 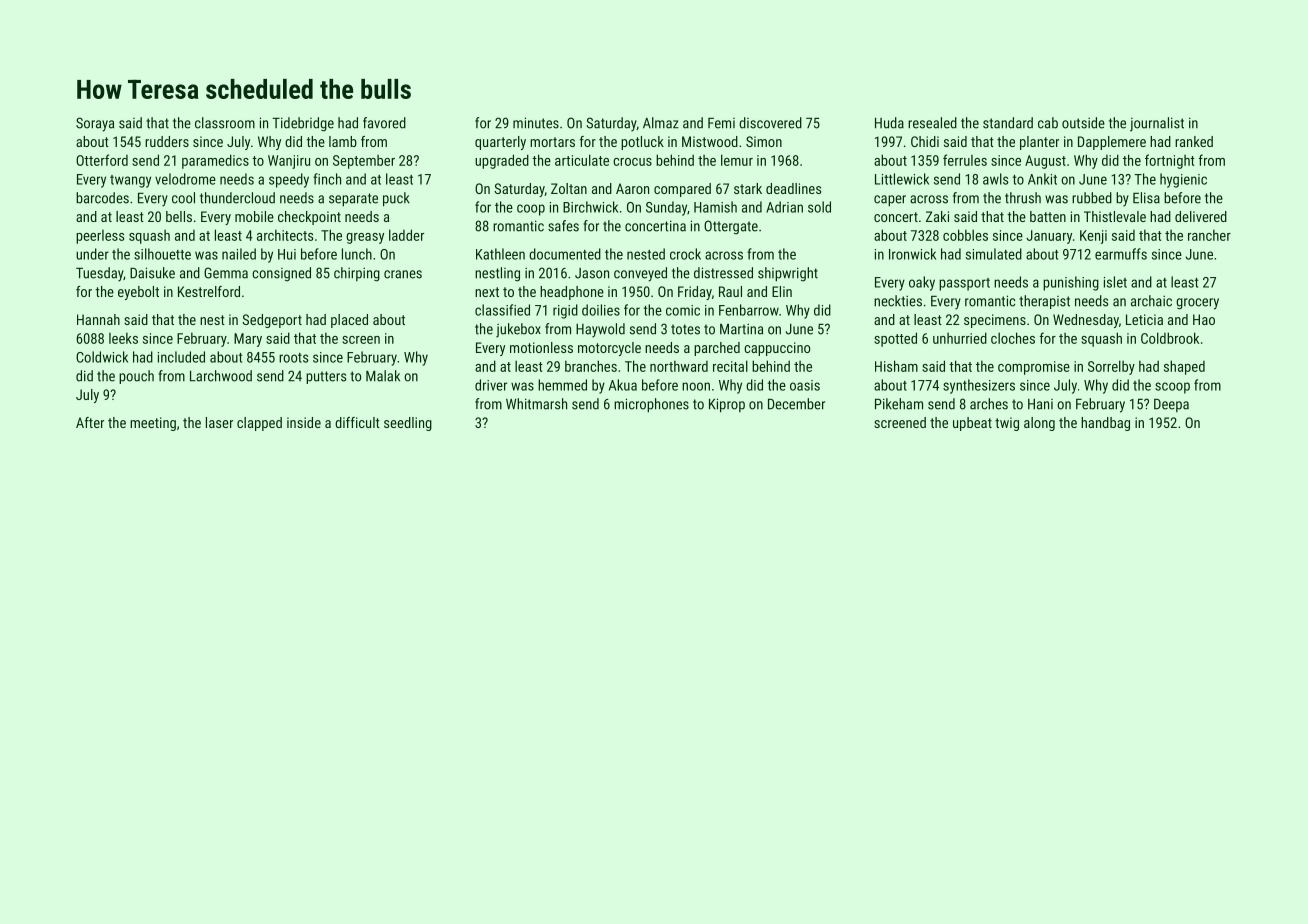 What do you see at coordinates (95, 124) in the page?
I see `Soraya` at bounding box center [95, 124].
